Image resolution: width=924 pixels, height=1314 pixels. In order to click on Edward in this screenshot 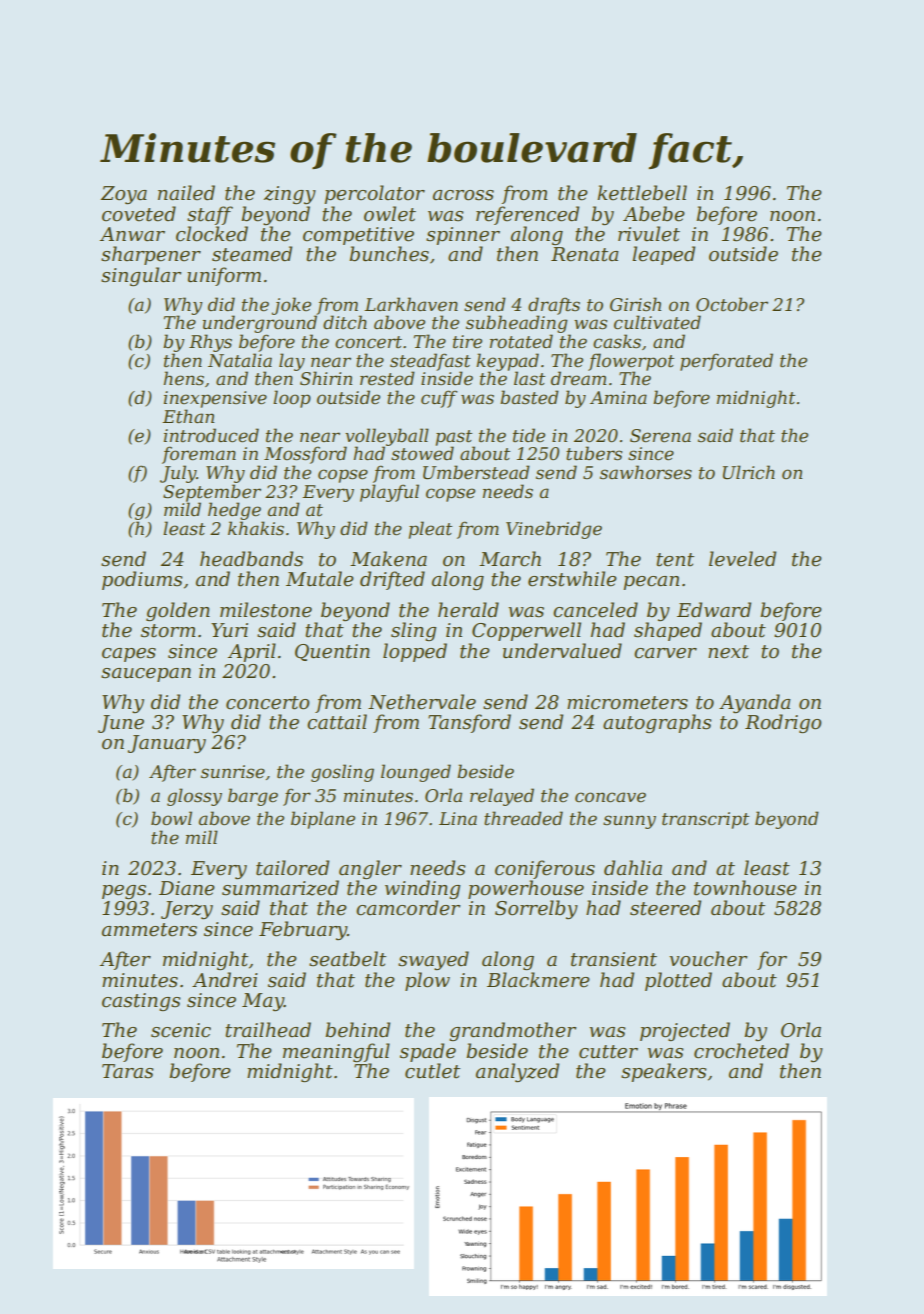, I will do `click(714, 610)`.
